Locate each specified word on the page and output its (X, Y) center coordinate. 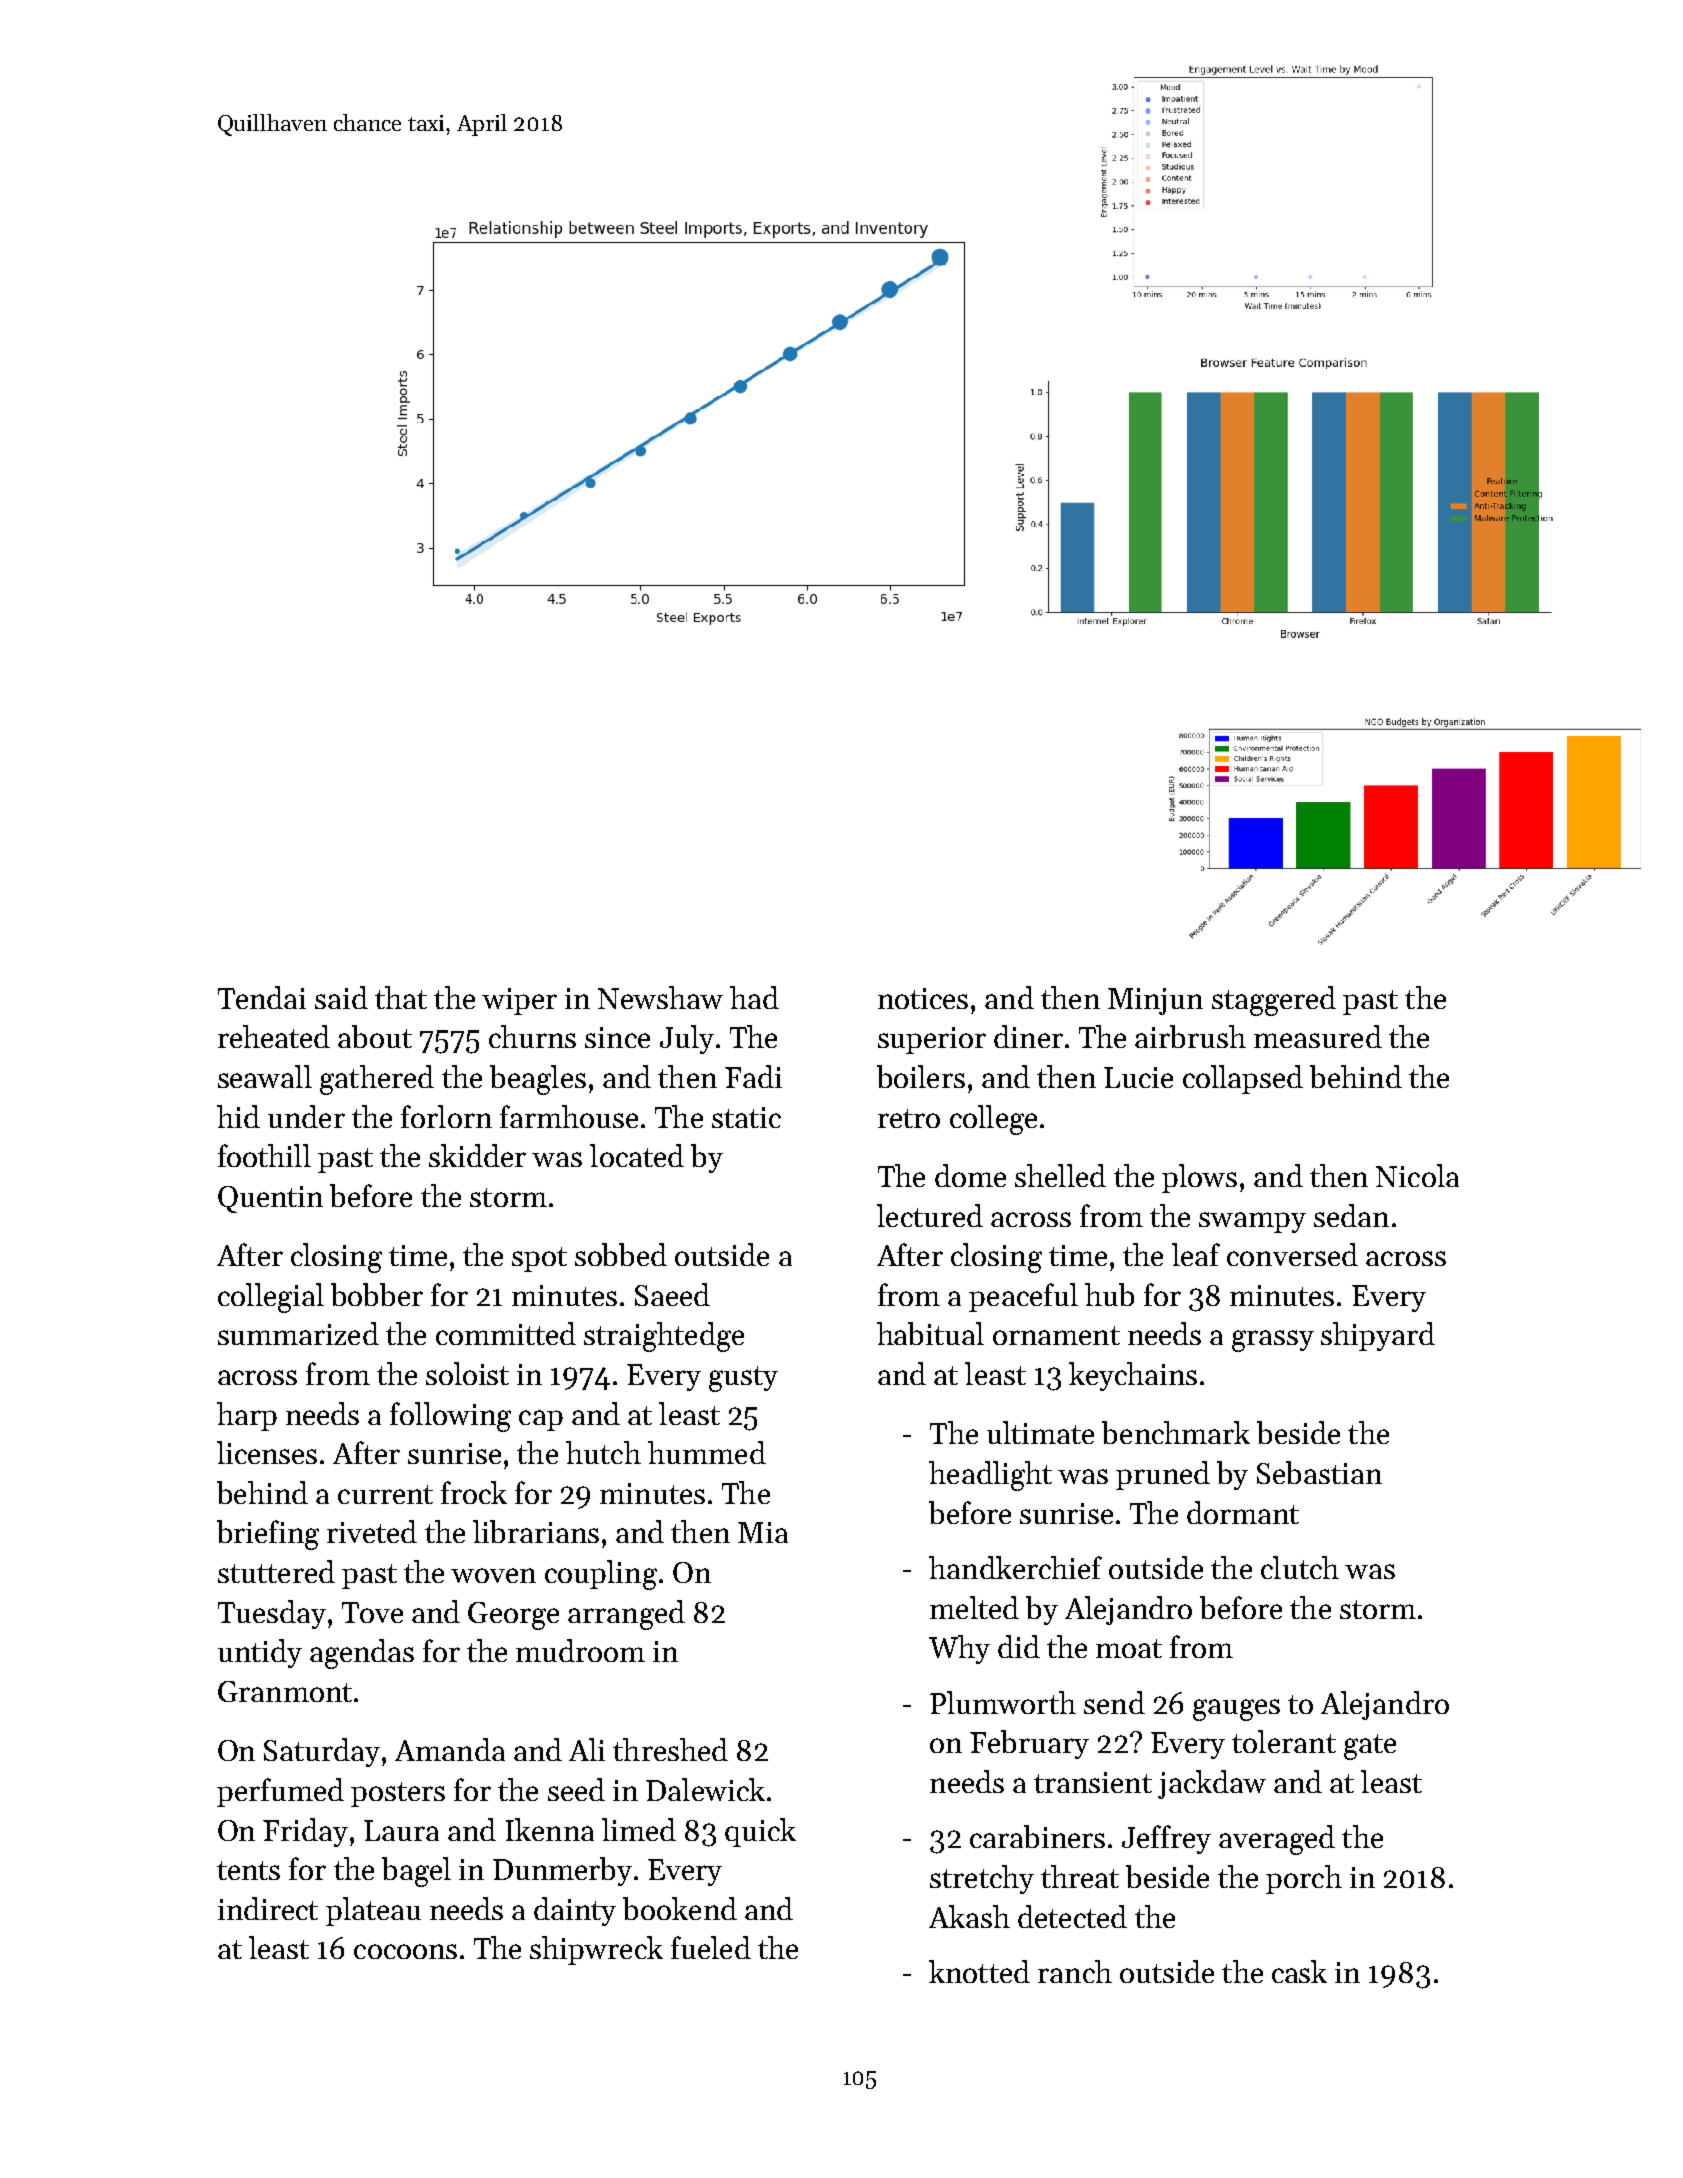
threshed (670, 1749)
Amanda (450, 1749)
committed (506, 1333)
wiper (519, 1001)
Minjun (1155, 1001)
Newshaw (660, 997)
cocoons (405, 1951)
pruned (1163, 1475)
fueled (711, 1947)
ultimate (1040, 1432)
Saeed (672, 1294)
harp (247, 1416)
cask (1299, 1971)
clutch (1300, 1567)
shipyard (1378, 1336)
